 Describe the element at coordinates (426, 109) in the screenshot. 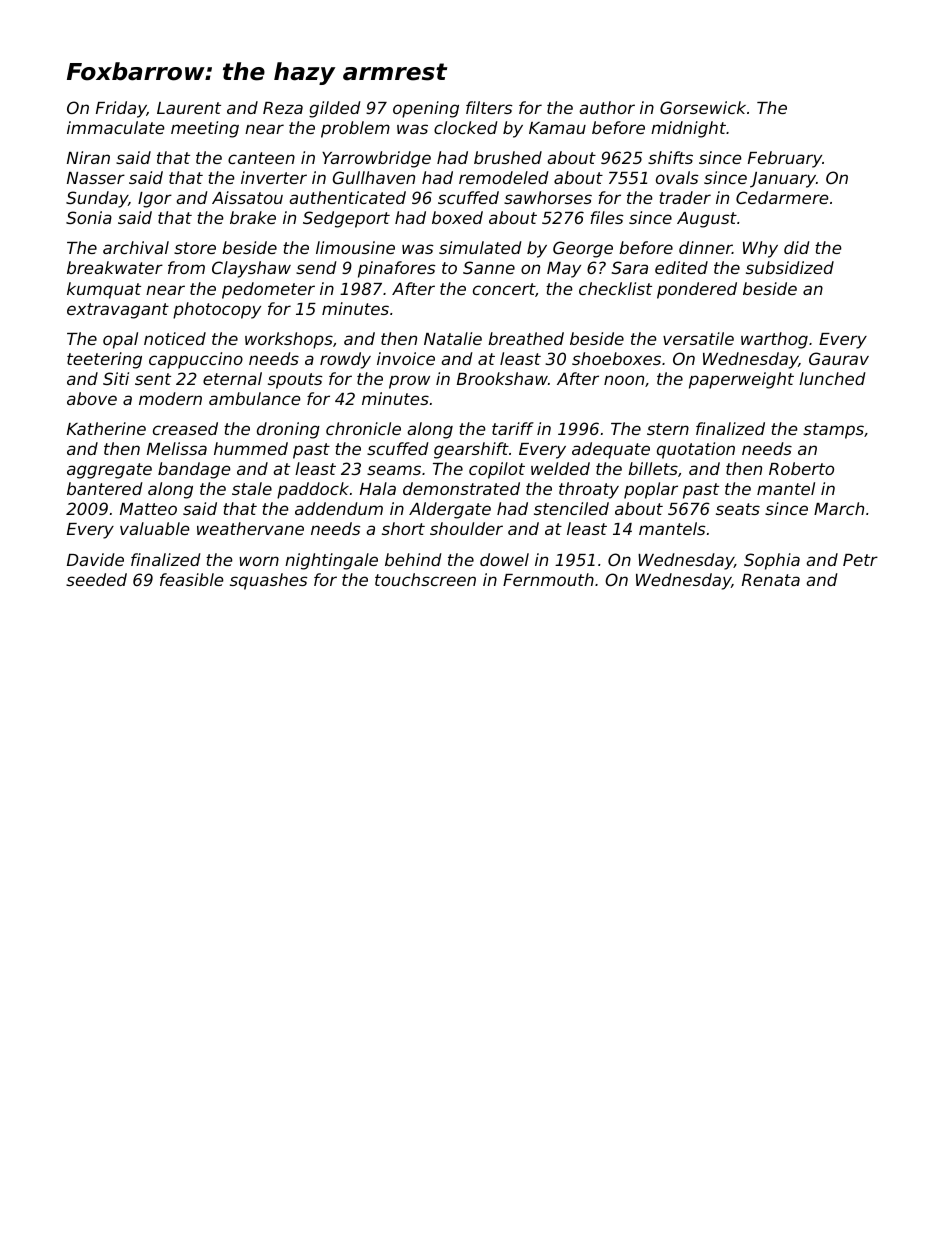

I see `opening` at that location.
